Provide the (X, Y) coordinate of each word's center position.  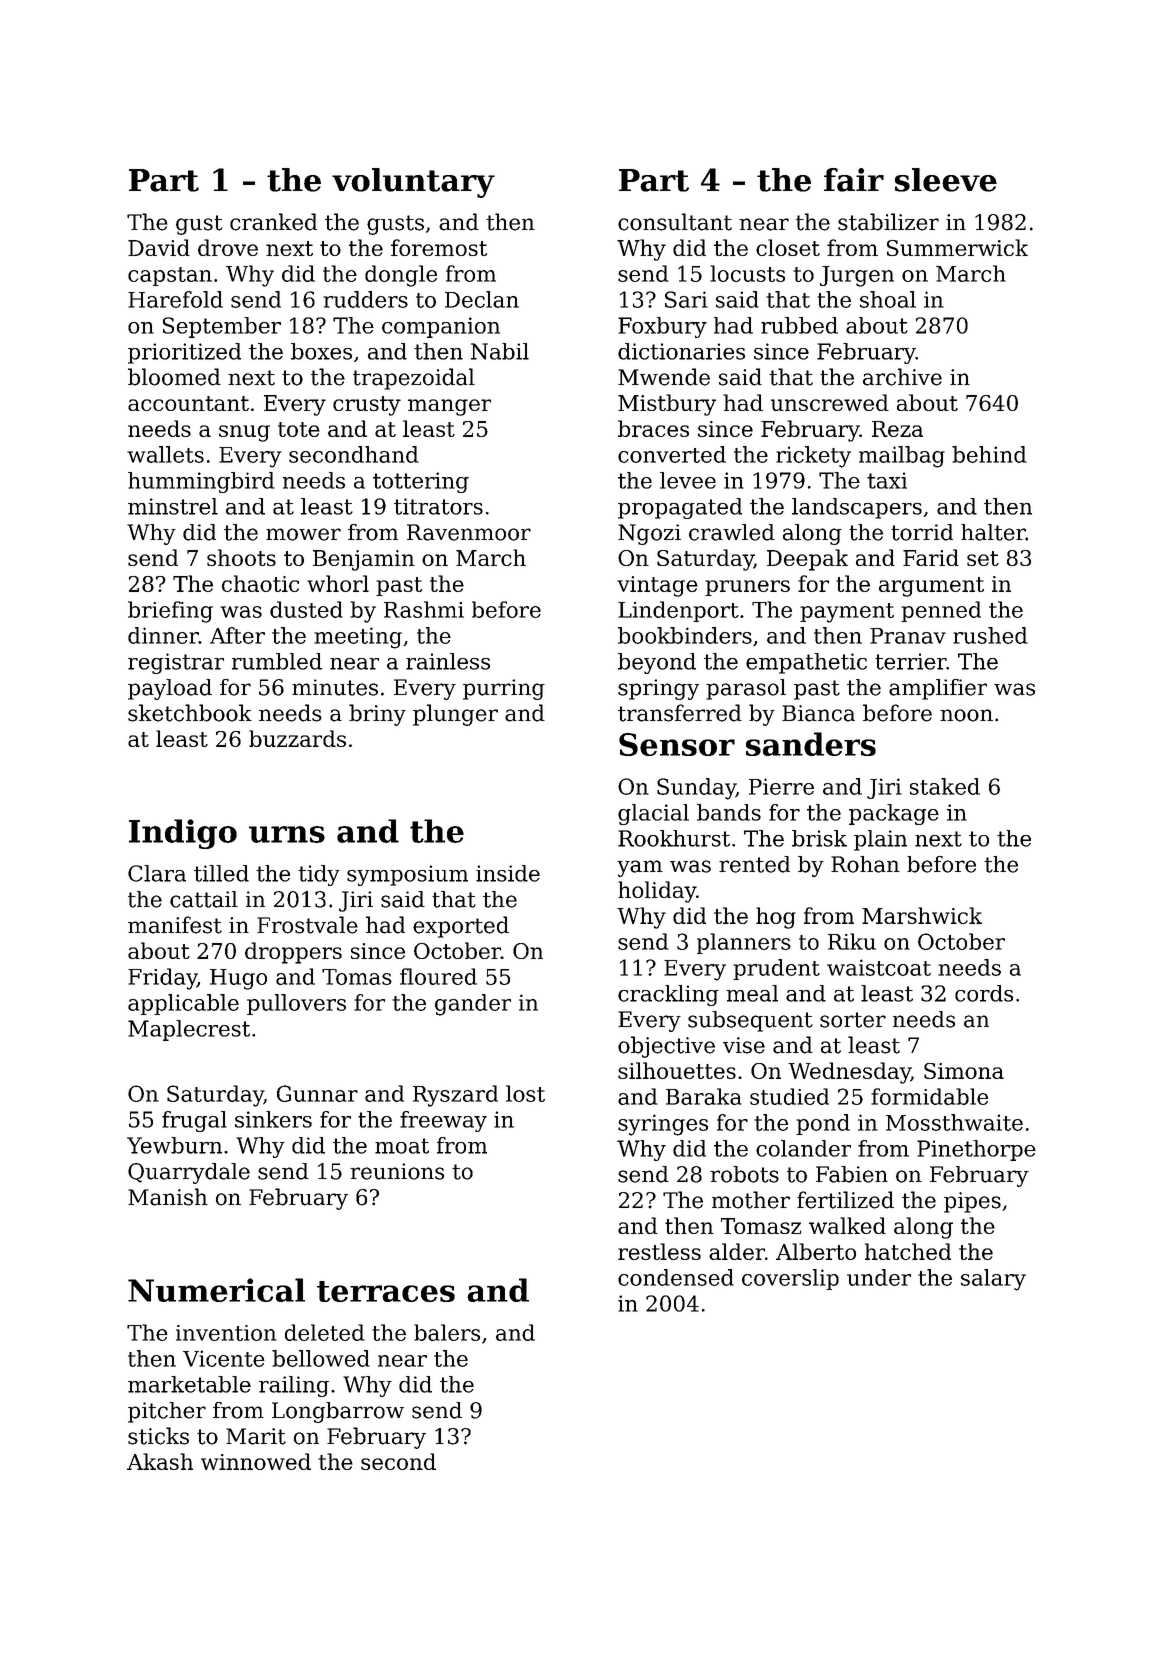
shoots (241, 557)
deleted (325, 1332)
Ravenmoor (469, 532)
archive (902, 377)
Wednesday (849, 1073)
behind (989, 454)
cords (984, 993)
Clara (157, 873)
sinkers (273, 1119)
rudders (365, 299)
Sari (686, 299)
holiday (657, 892)
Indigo (183, 834)
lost (525, 1093)
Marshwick (922, 915)
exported (461, 927)
